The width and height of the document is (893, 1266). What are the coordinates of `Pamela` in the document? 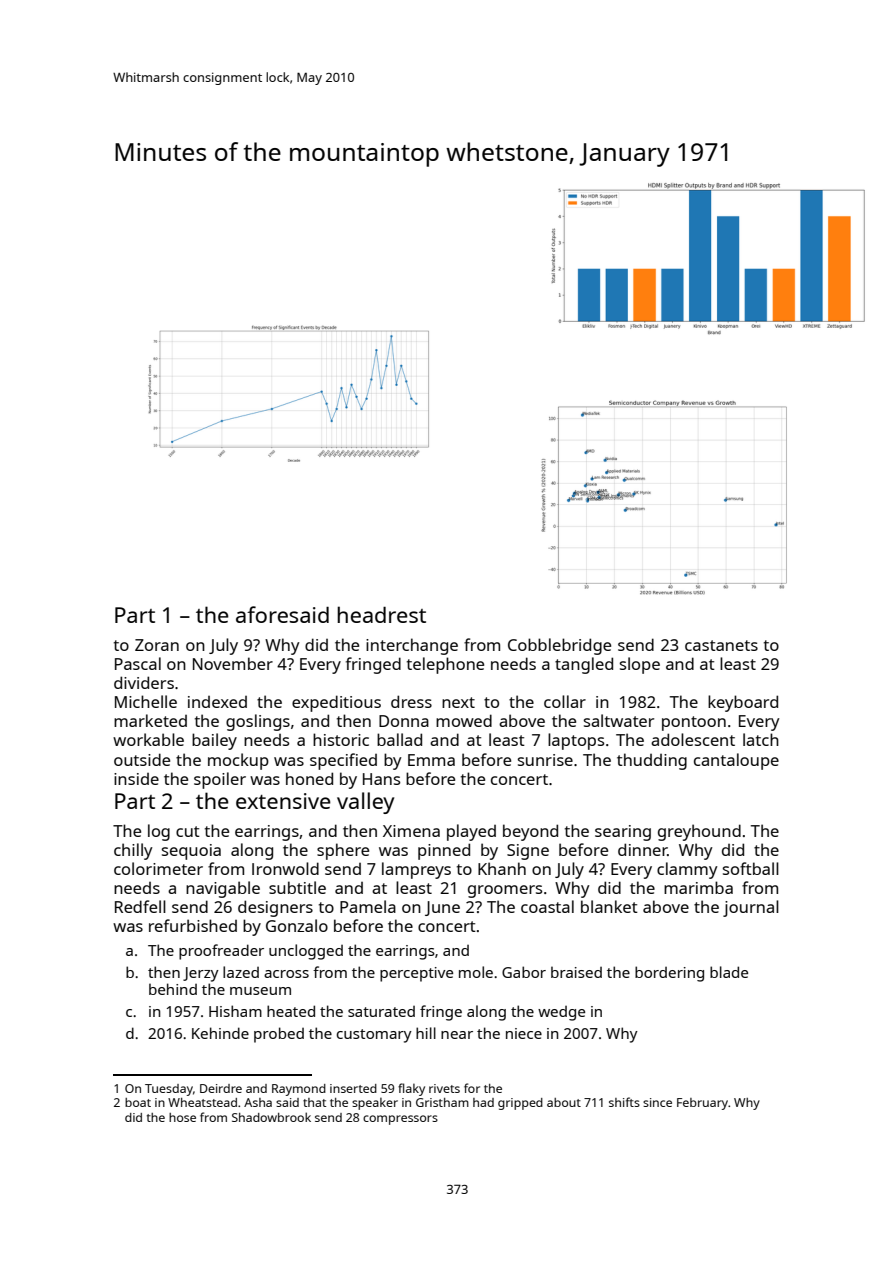 It's located at (368, 906).
